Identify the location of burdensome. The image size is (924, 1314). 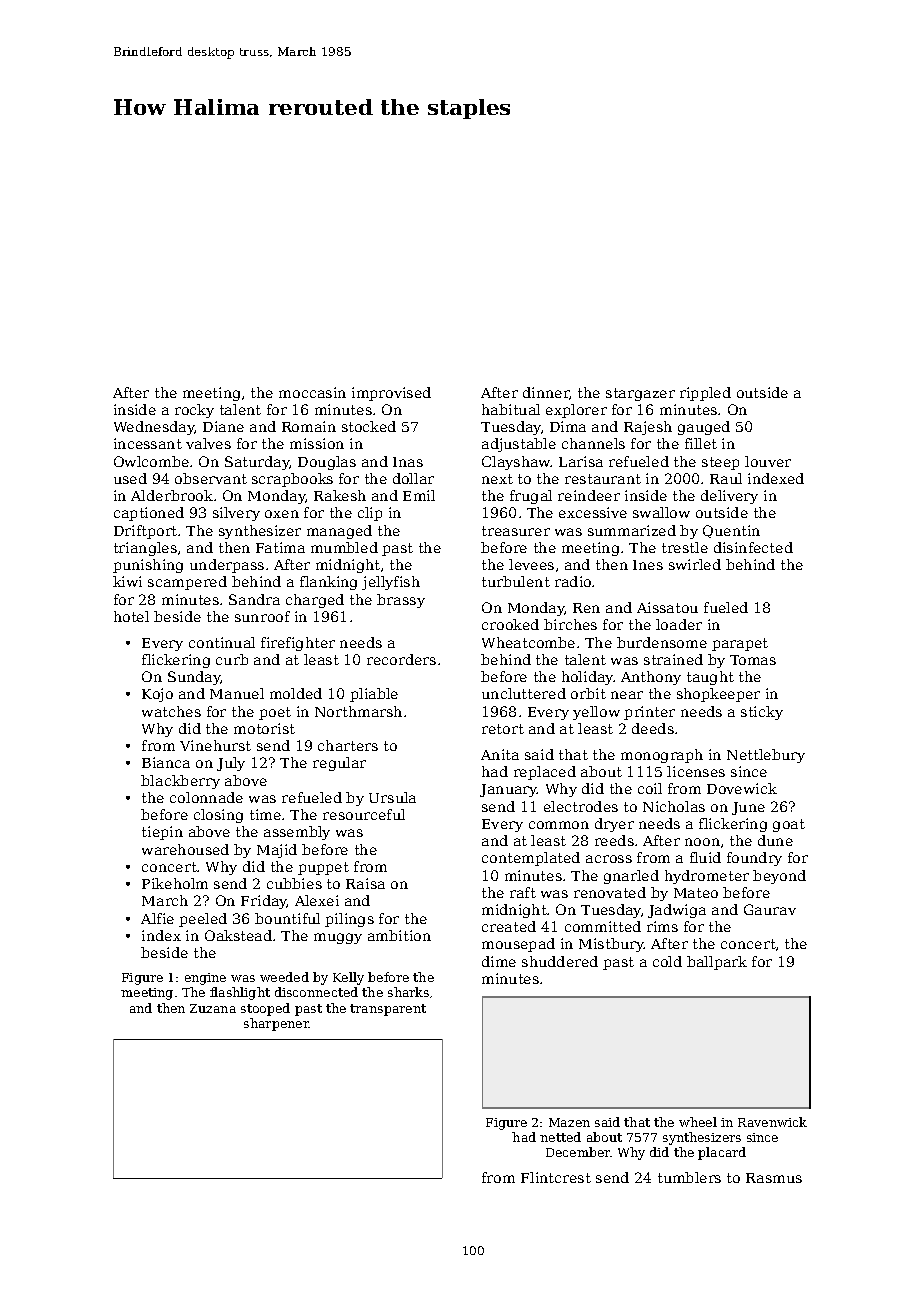
(662, 642).
